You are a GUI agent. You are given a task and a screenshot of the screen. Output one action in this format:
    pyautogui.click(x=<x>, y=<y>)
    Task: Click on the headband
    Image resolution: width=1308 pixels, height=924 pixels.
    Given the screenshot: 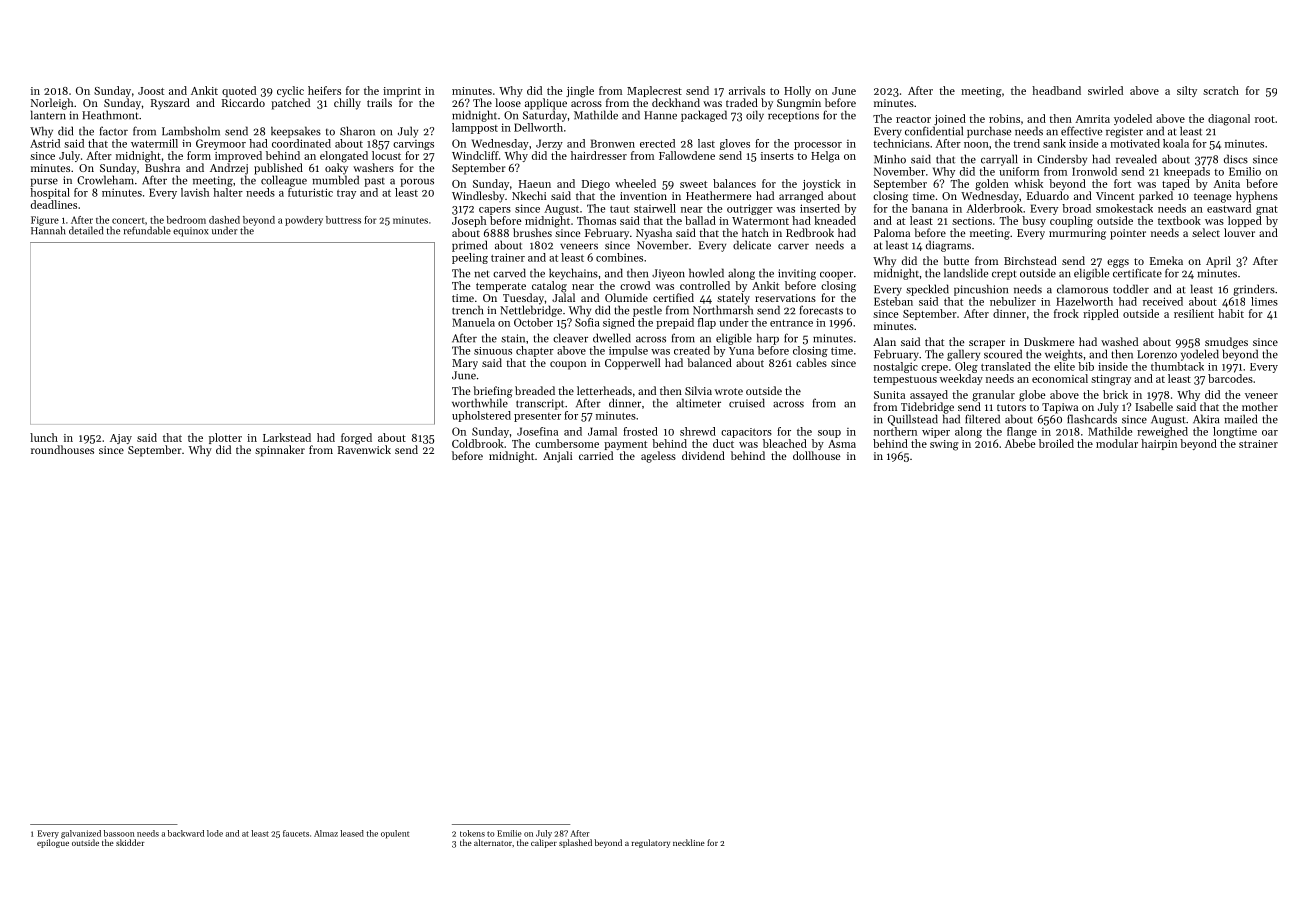 What is the action you would take?
    pyautogui.click(x=1056, y=90)
